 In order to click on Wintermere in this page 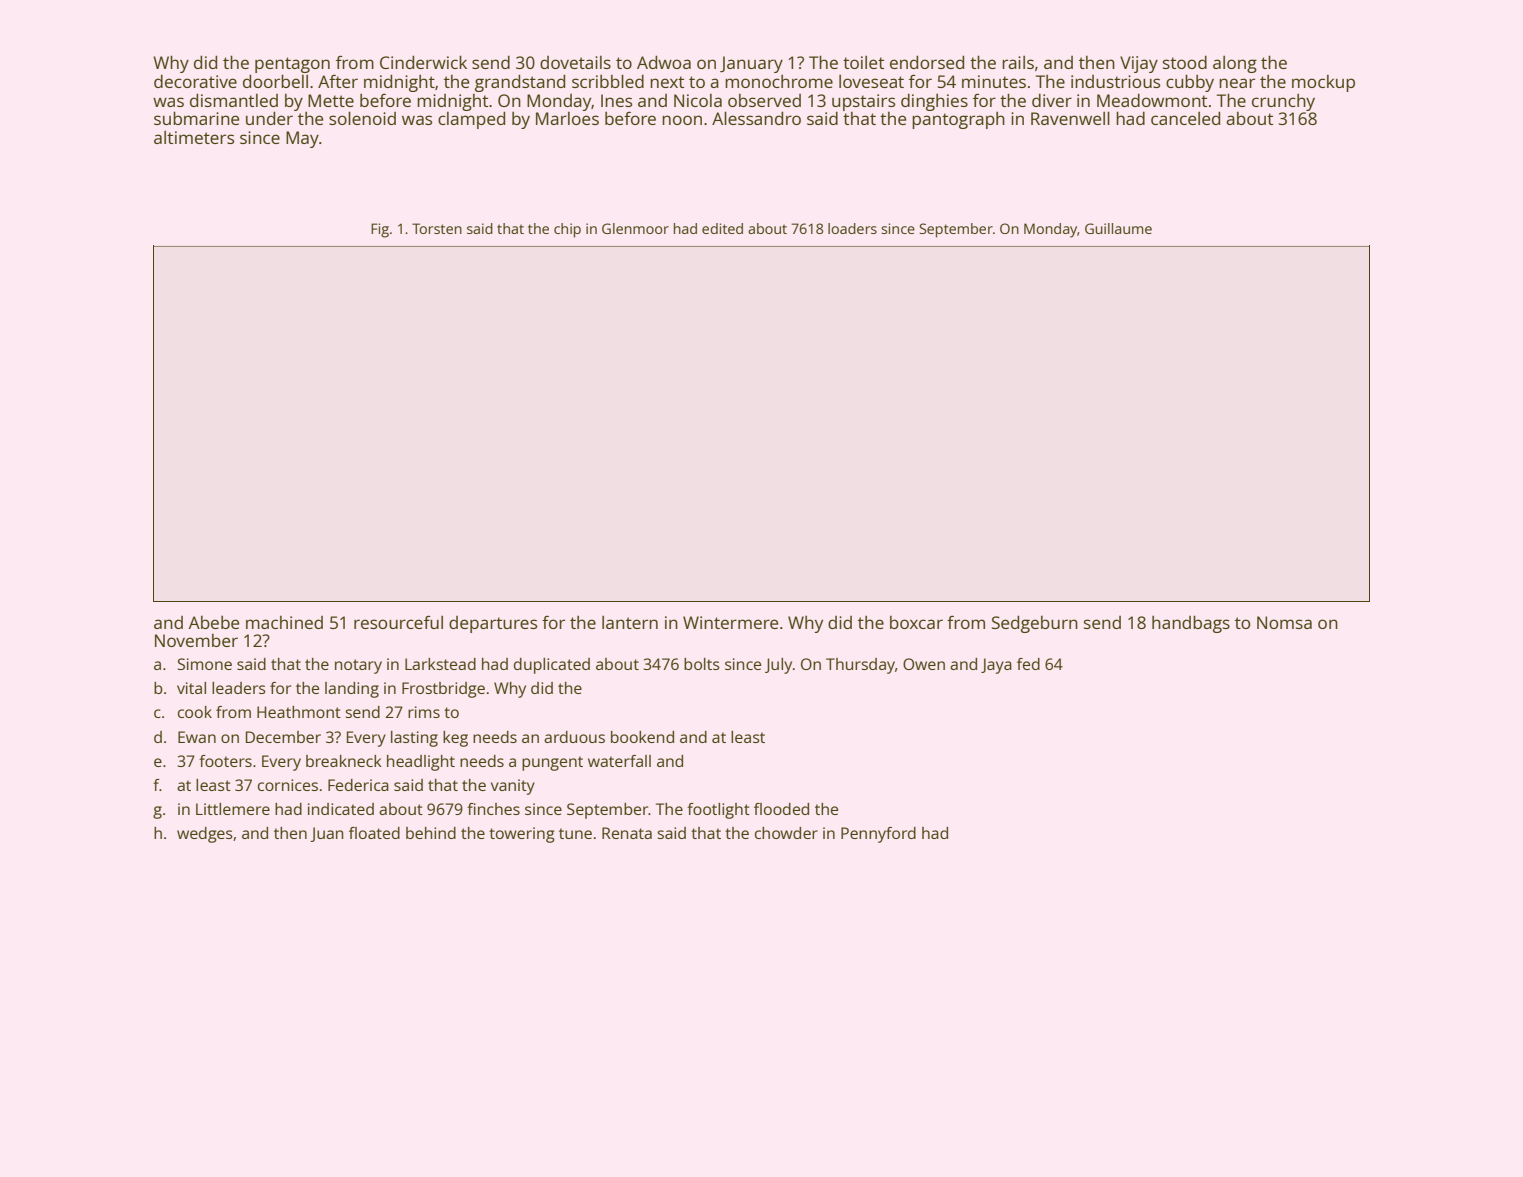, I will do `click(730, 622)`.
